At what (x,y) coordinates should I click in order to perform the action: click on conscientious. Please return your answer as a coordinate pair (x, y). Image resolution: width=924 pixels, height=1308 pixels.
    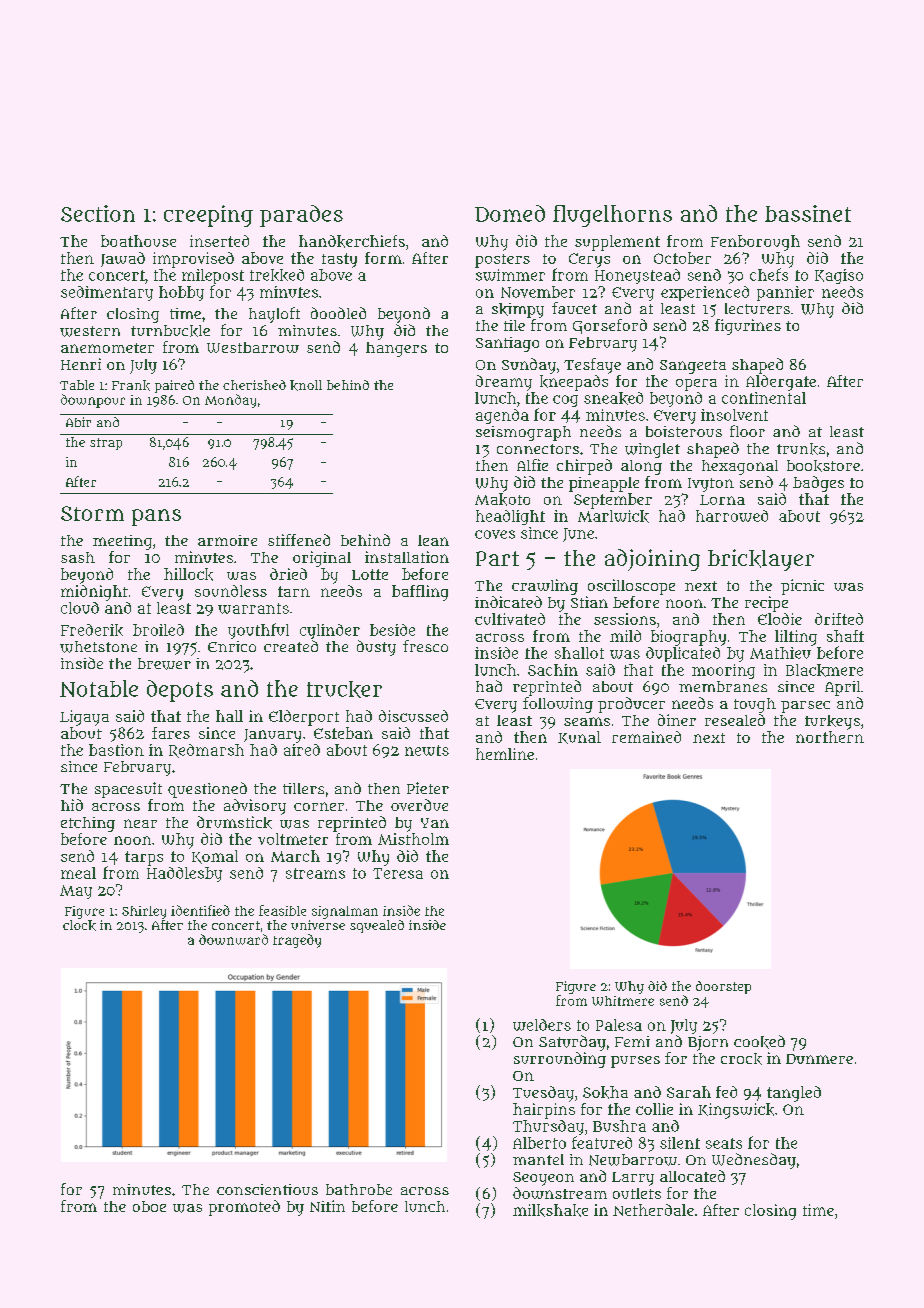
    Looking at the image, I should click on (267, 1189).
